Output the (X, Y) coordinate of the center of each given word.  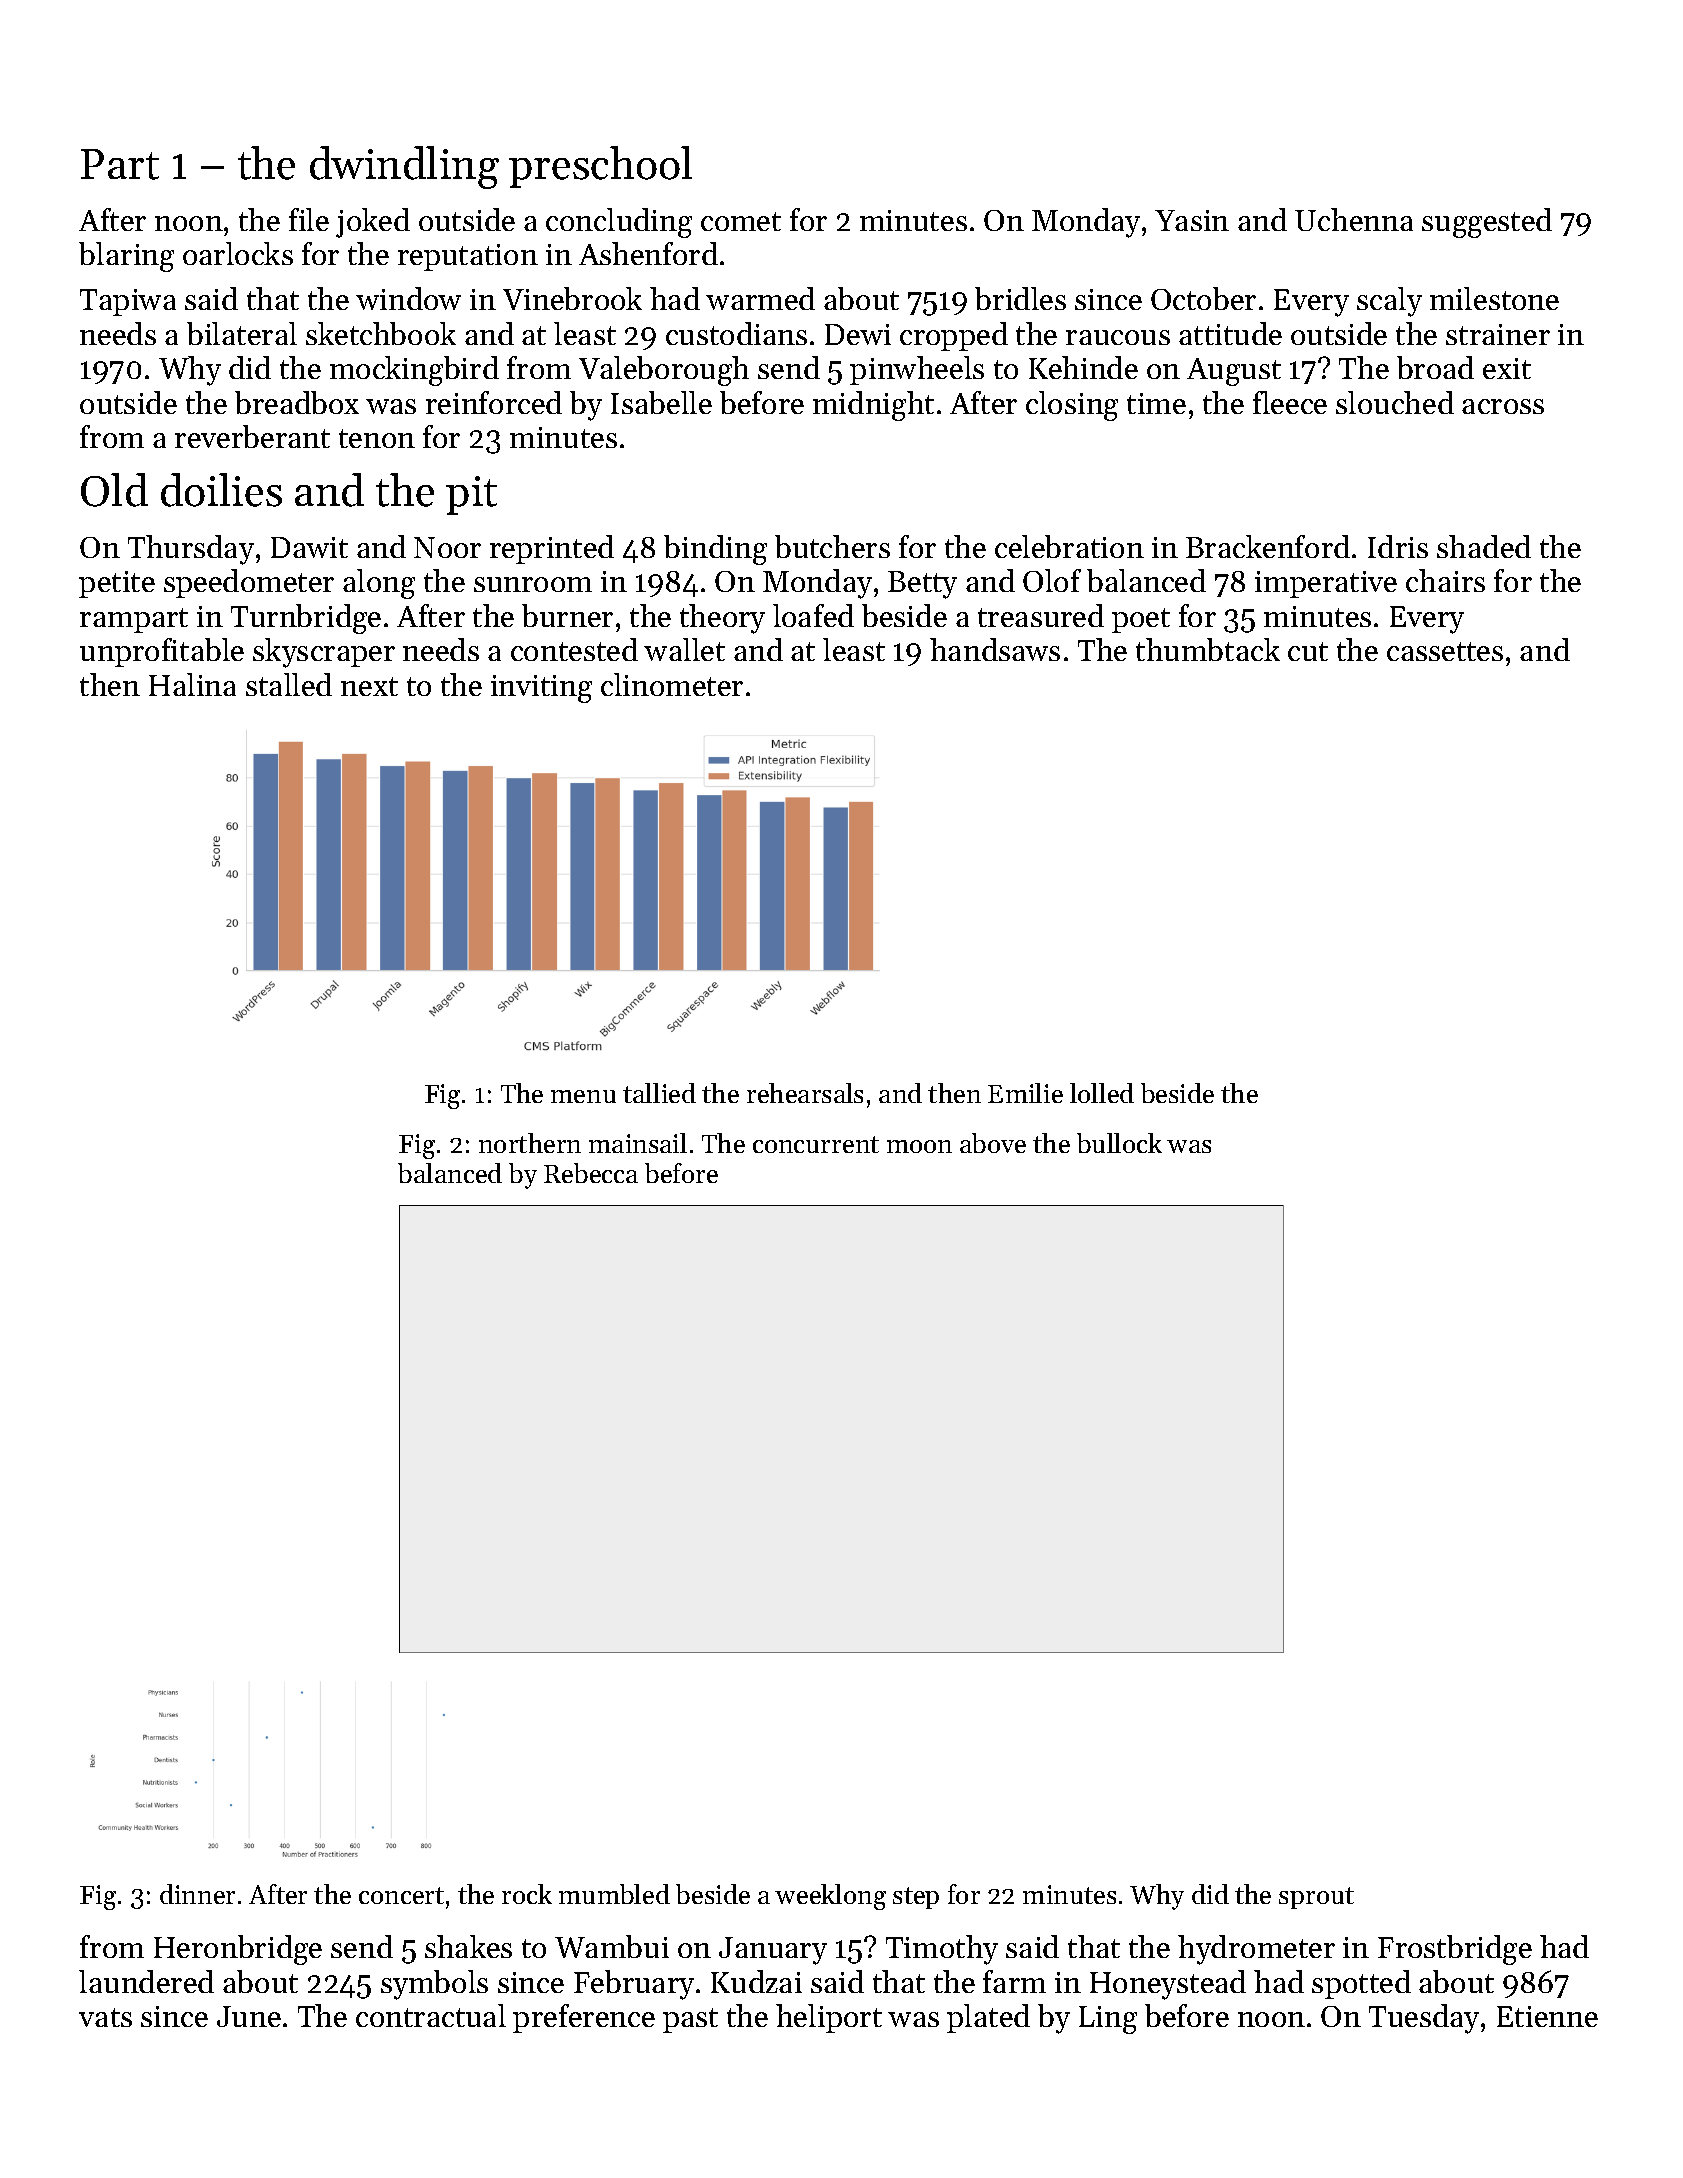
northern (530, 1143)
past (690, 2020)
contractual (431, 2015)
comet (741, 221)
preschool (600, 167)
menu (583, 1096)
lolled (1102, 1093)
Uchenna (1354, 219)
